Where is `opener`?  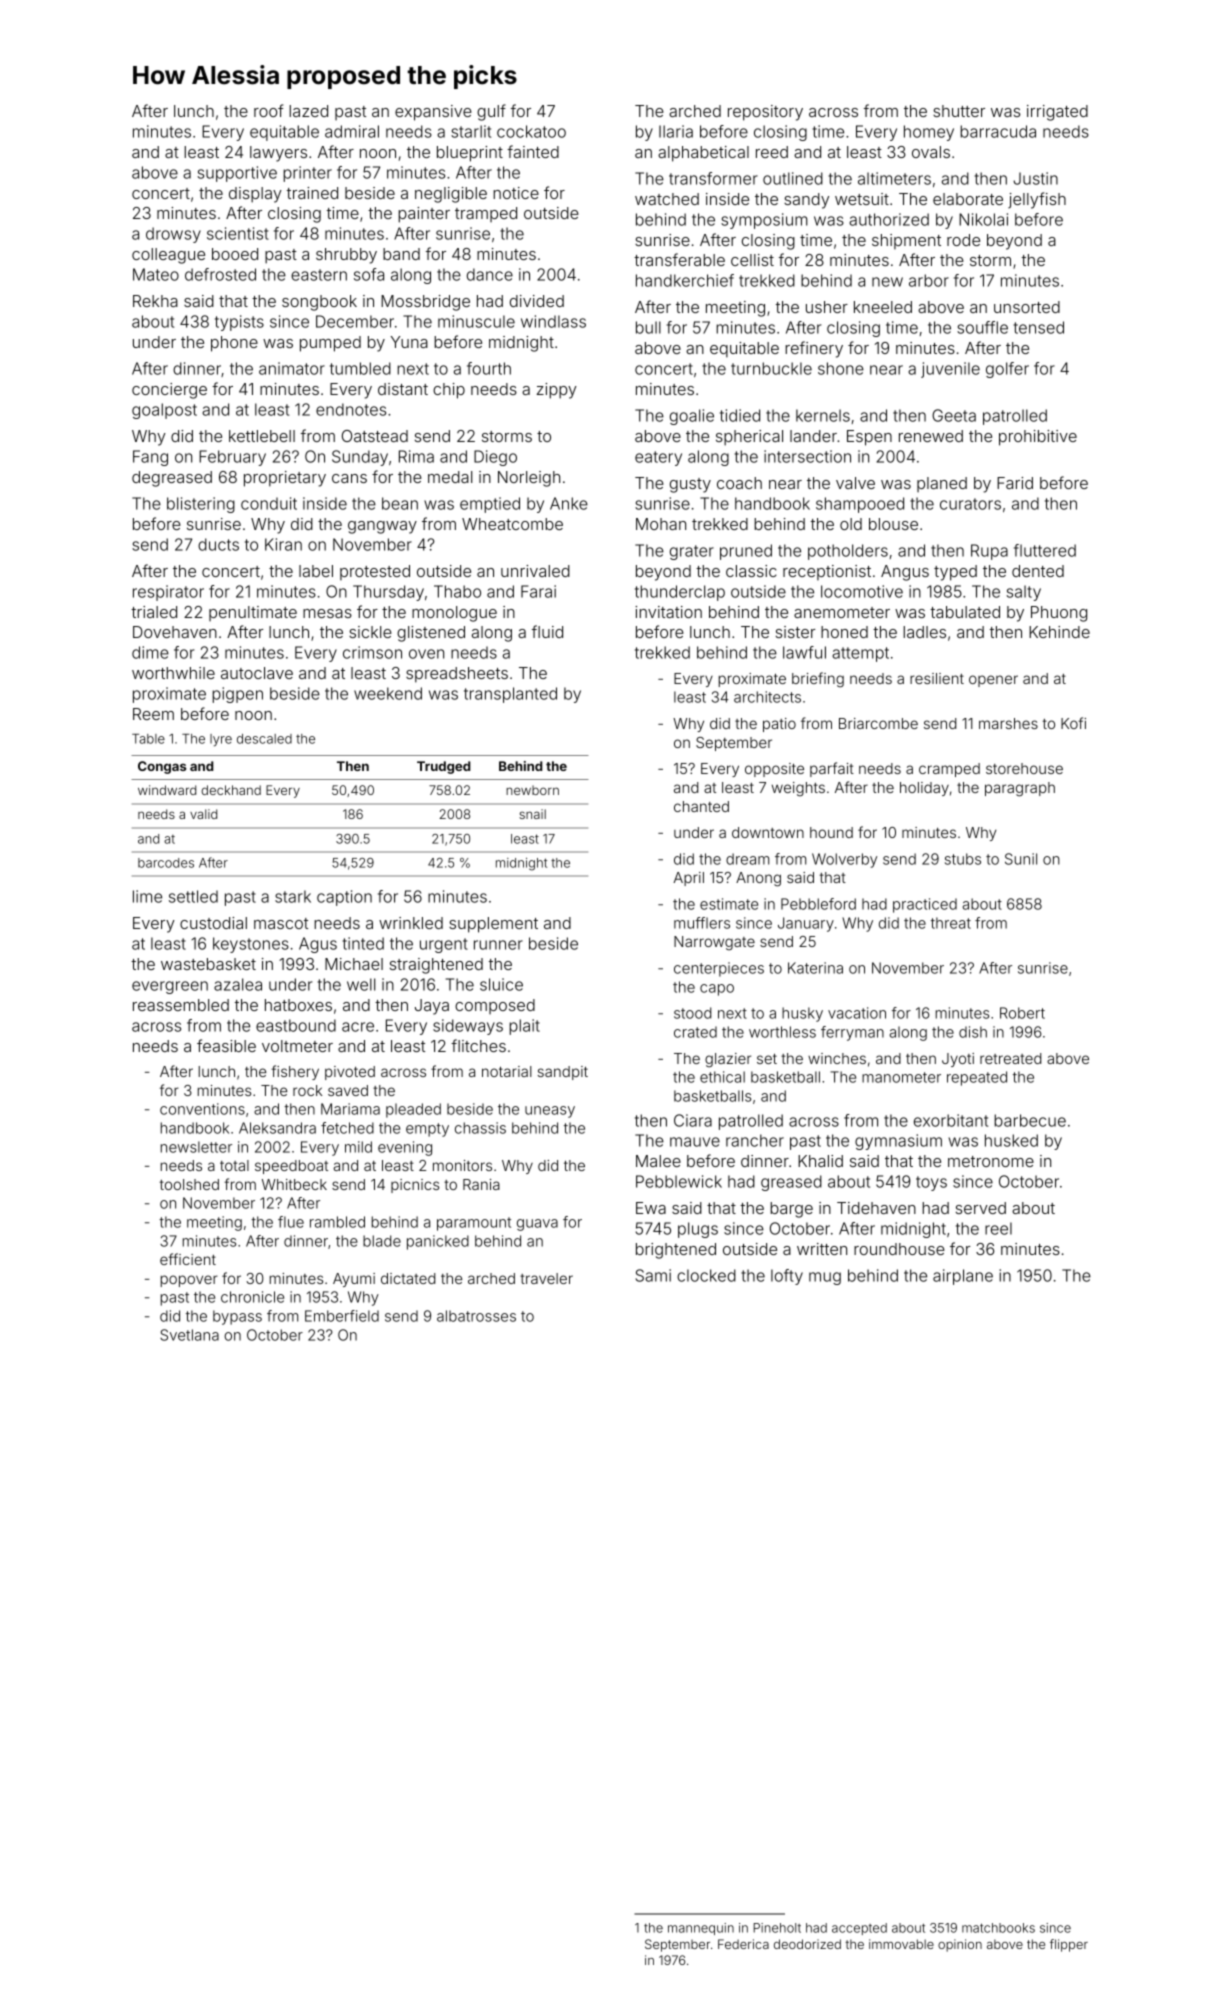 opener is located at coordinates (993, 681).
